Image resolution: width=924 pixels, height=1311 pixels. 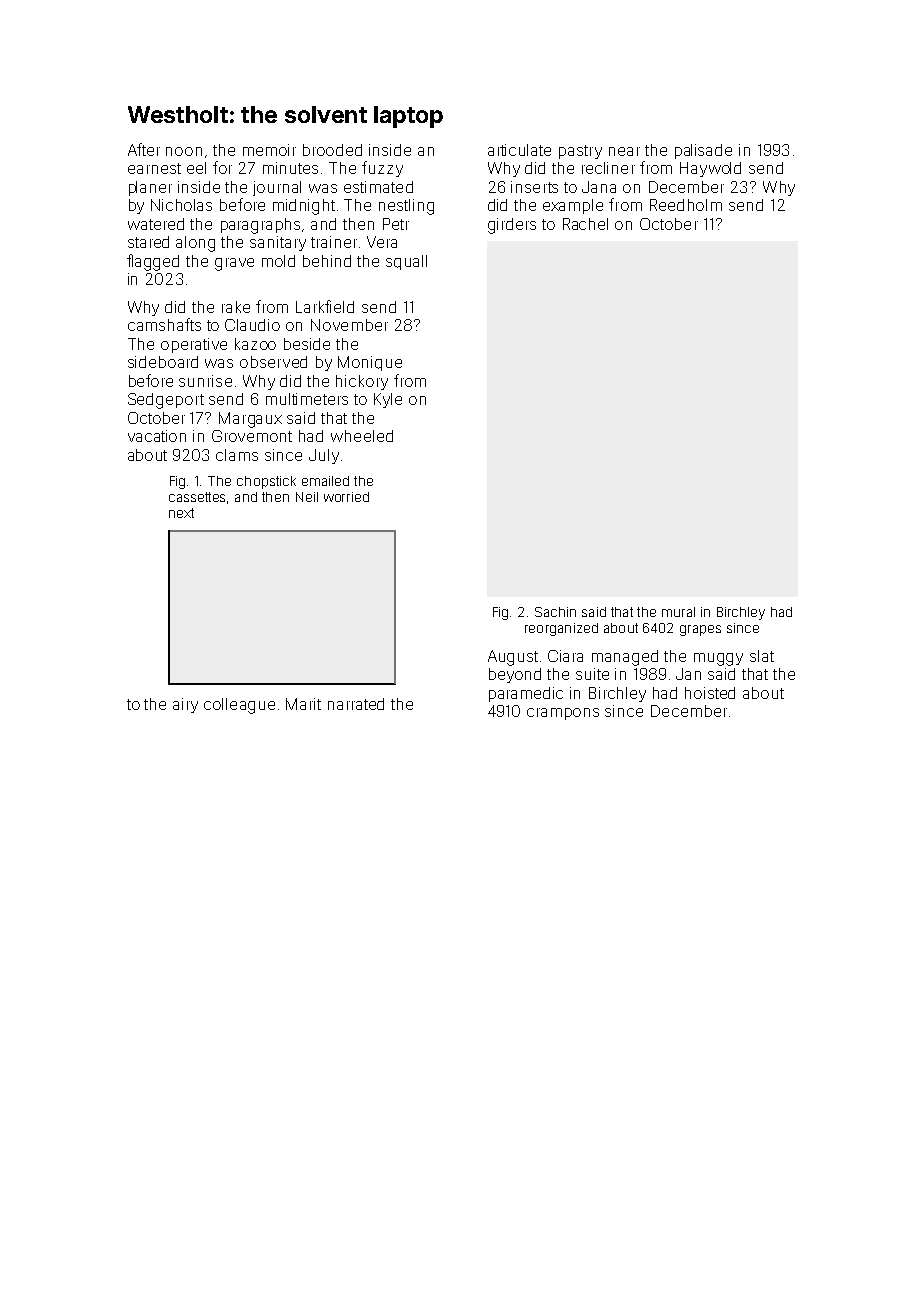 What do you see at coordinates (332, 150) in the screenshot?
I see `brooded` at bounding box center [332, 150].
